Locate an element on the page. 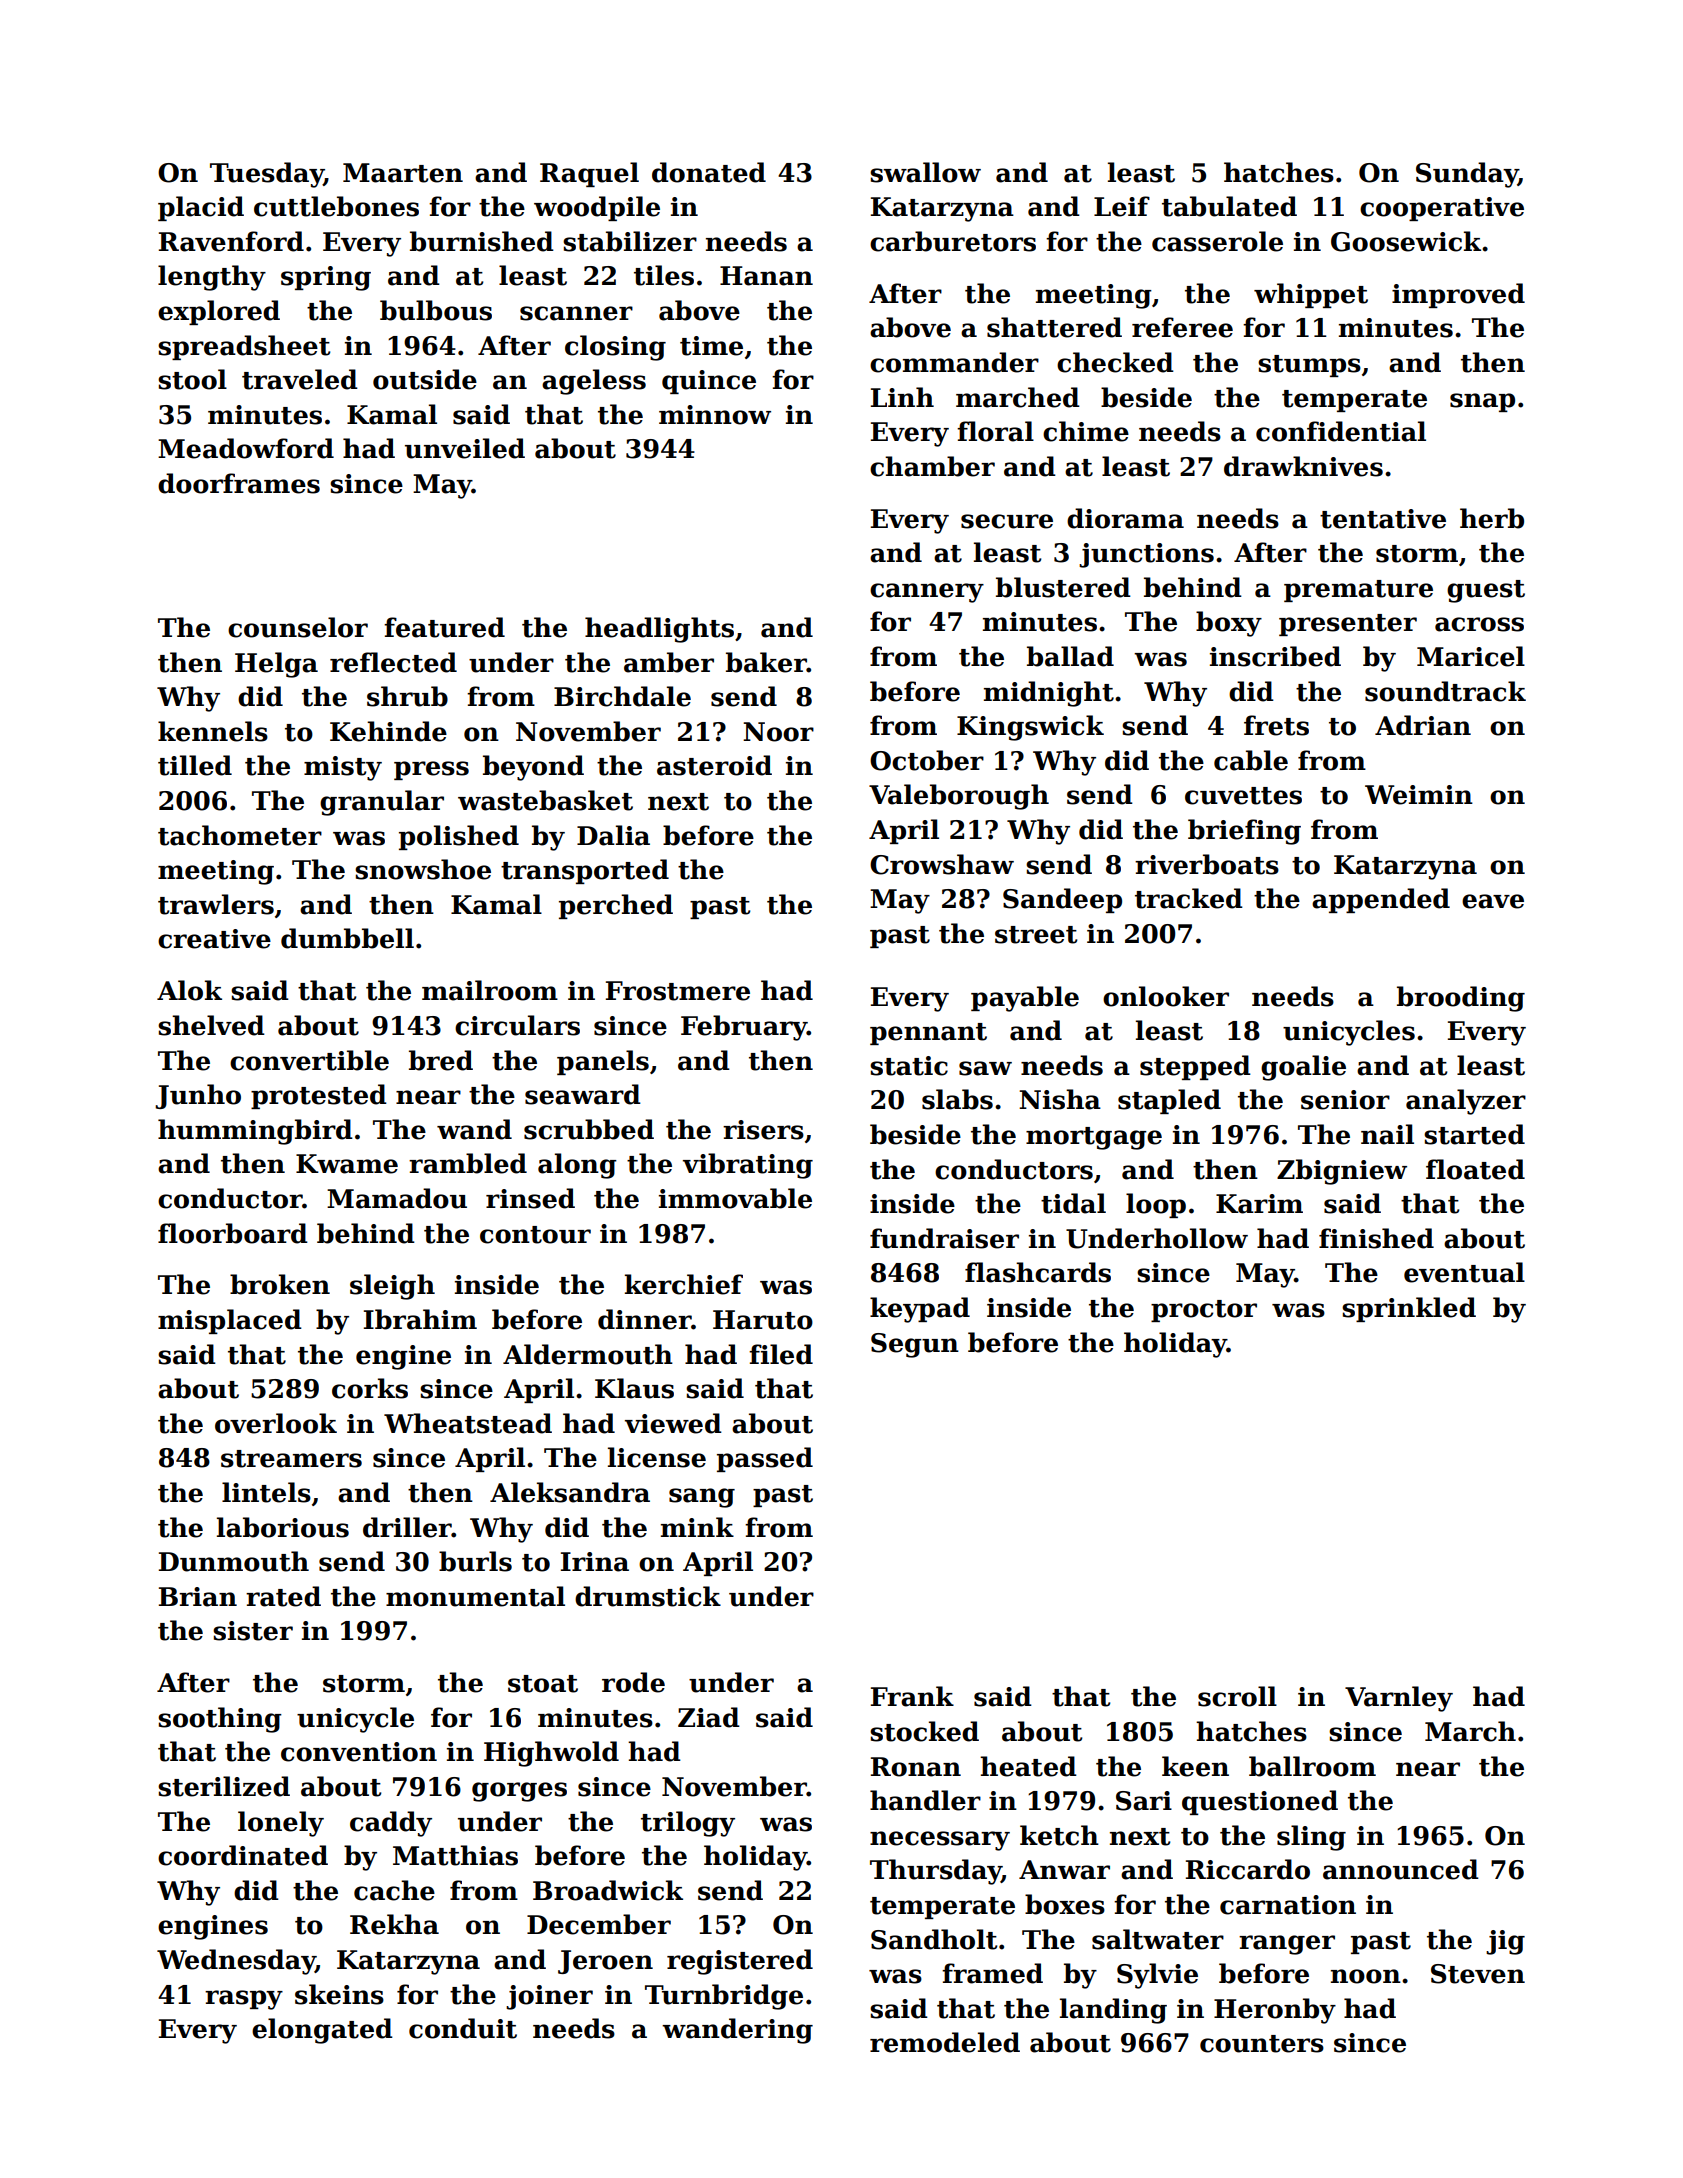 The height and width of the page is (2178, 1683). ageless is located at coordinates (594, 382).
